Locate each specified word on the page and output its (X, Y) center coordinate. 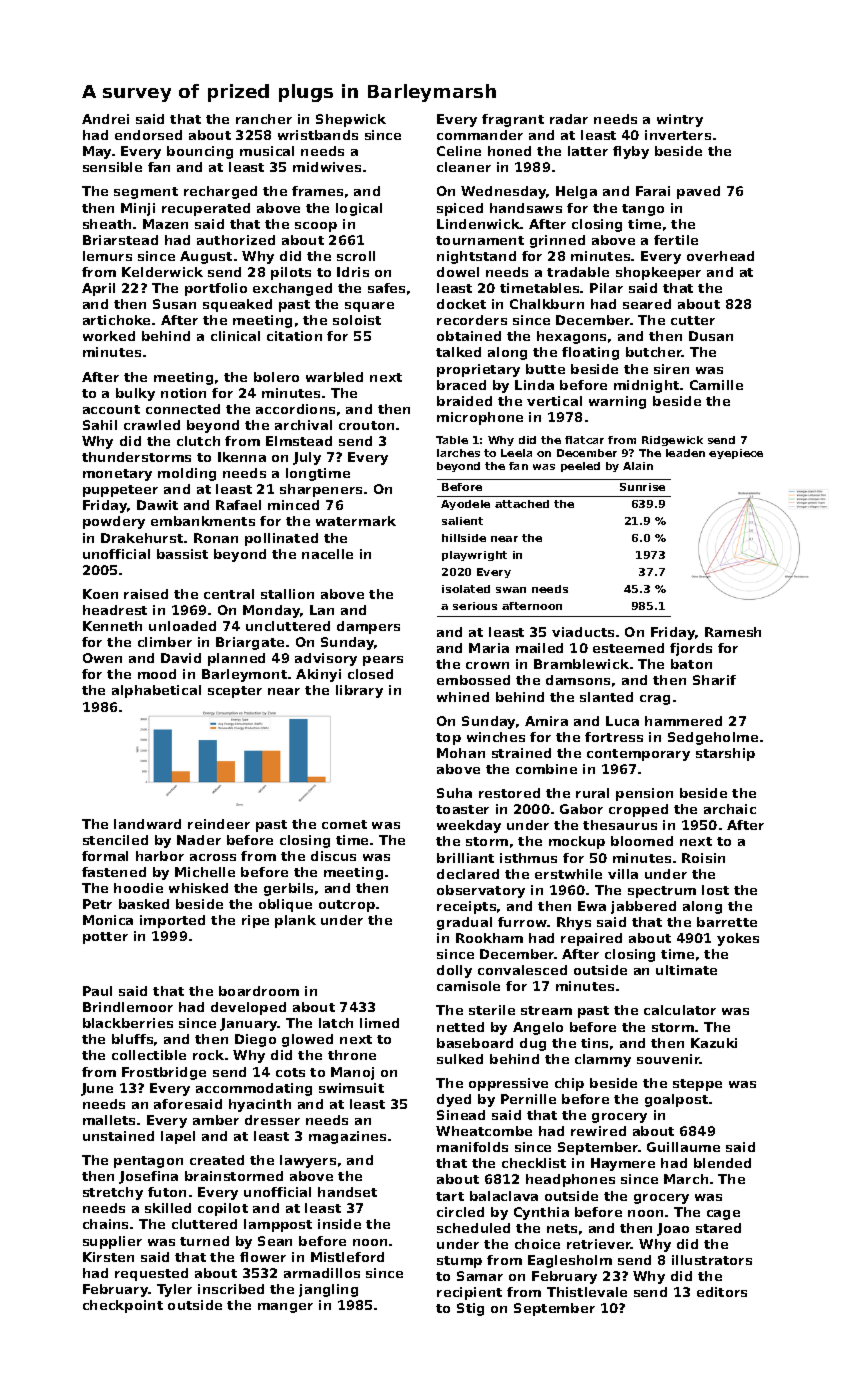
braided (464, 401)
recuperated (206, 209)
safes (386, 288)
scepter (235, 692)
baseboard (475, 1043)
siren (671, 369)
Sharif (714, 680)
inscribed (231, 1289)
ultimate (686, 970)
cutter (693, 320)
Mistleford (347, 1257)
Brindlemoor (128, 1007)
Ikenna (242, 457)
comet (344, 824)
